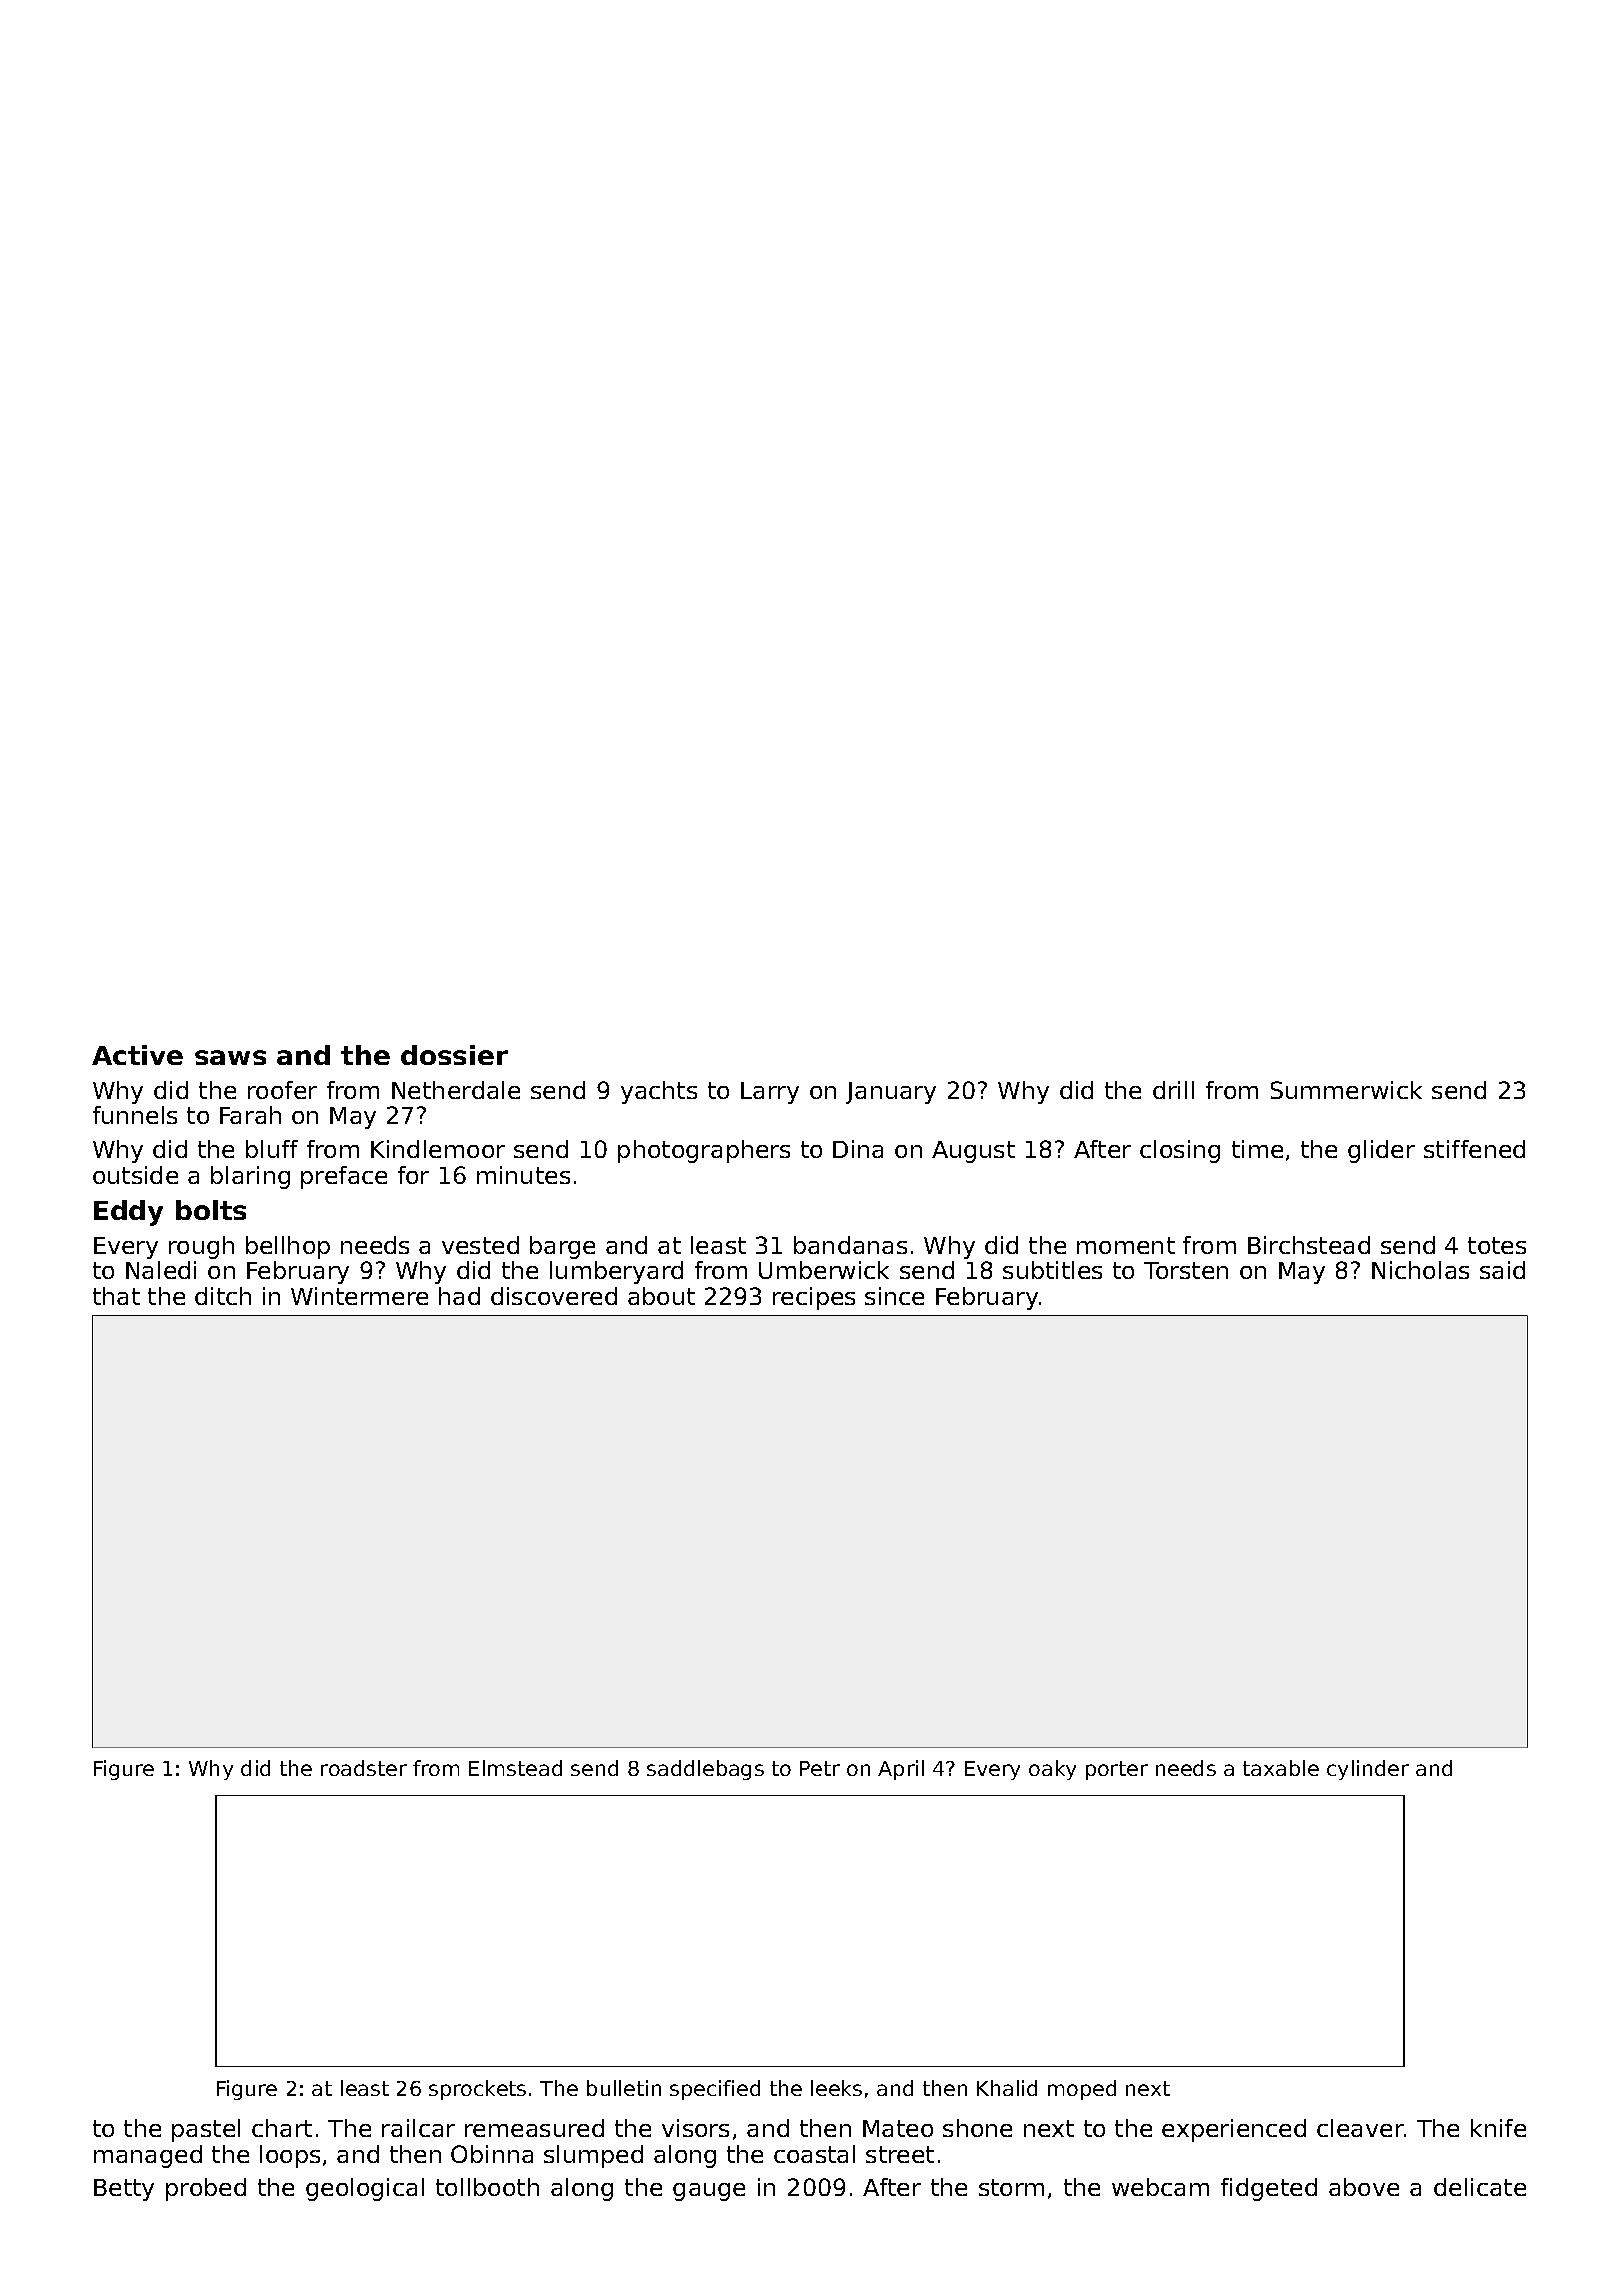 The image size is (1620, 2292). Describe the element at coordinates (116, 1296) in the screenshot. I see `that` at that location.
